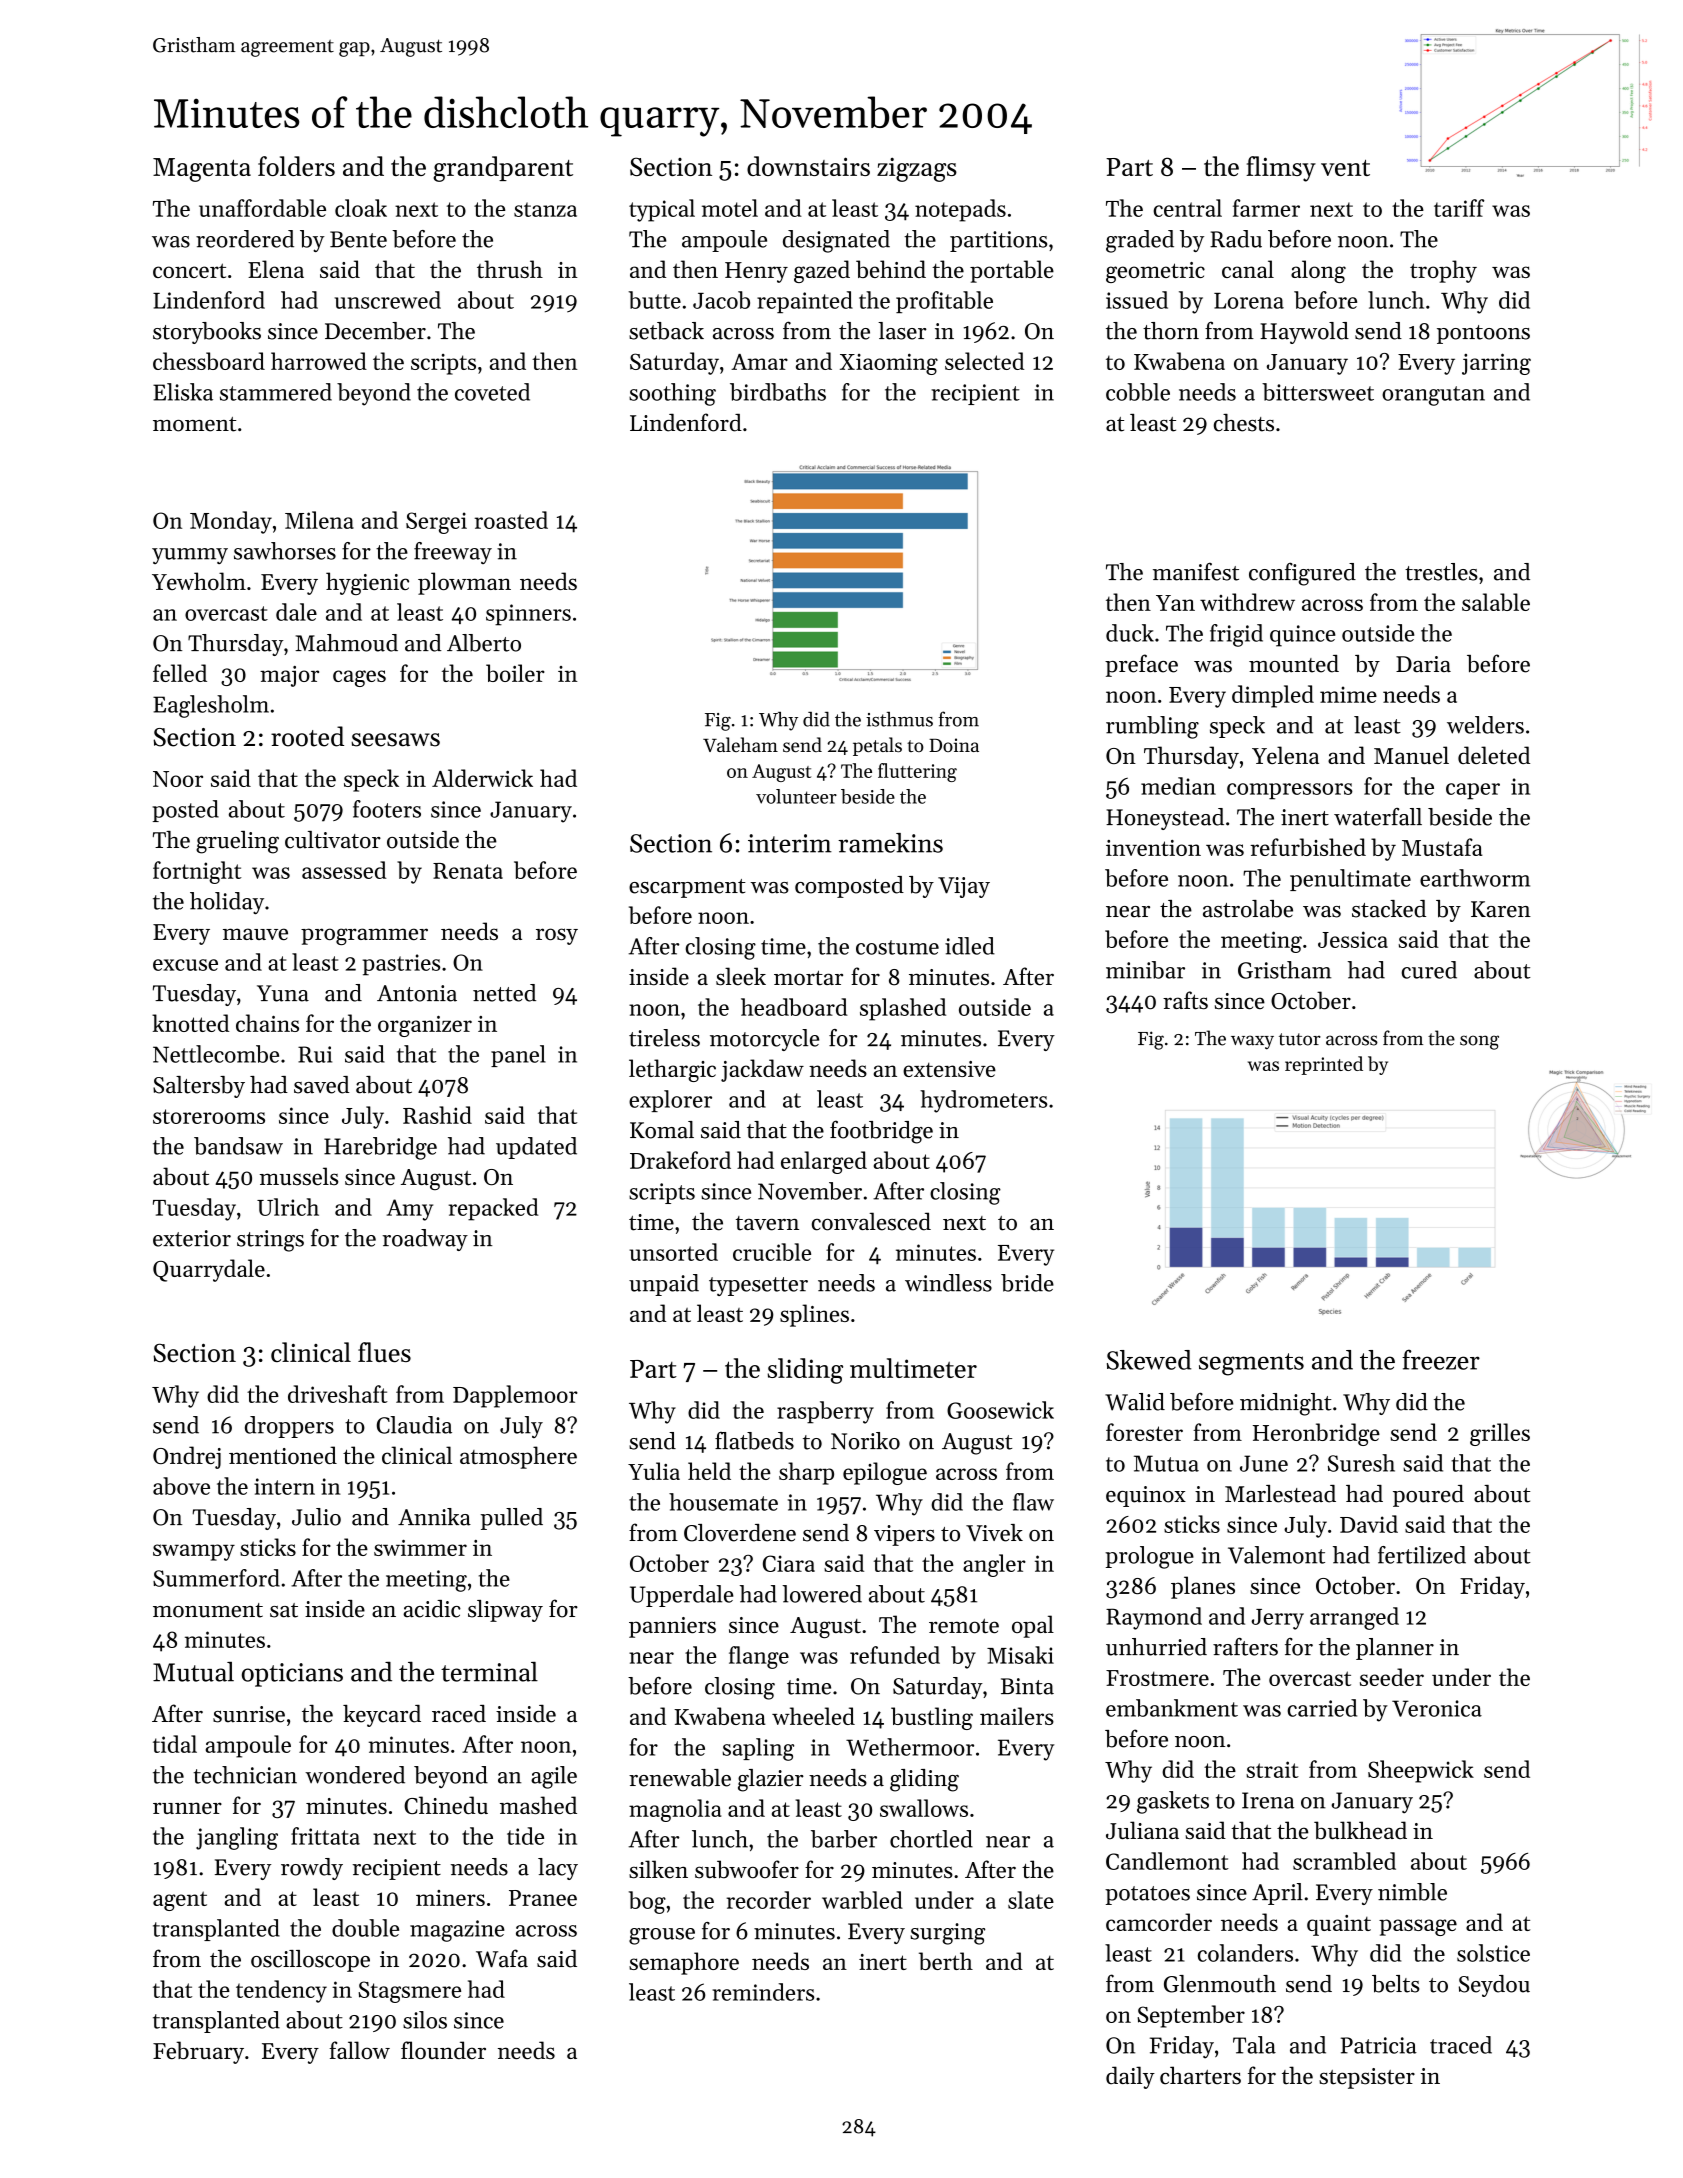  What do you see at coordinates (255, 934) in the screenshot?
I see `mauve` at bounding box center [255, 934].
